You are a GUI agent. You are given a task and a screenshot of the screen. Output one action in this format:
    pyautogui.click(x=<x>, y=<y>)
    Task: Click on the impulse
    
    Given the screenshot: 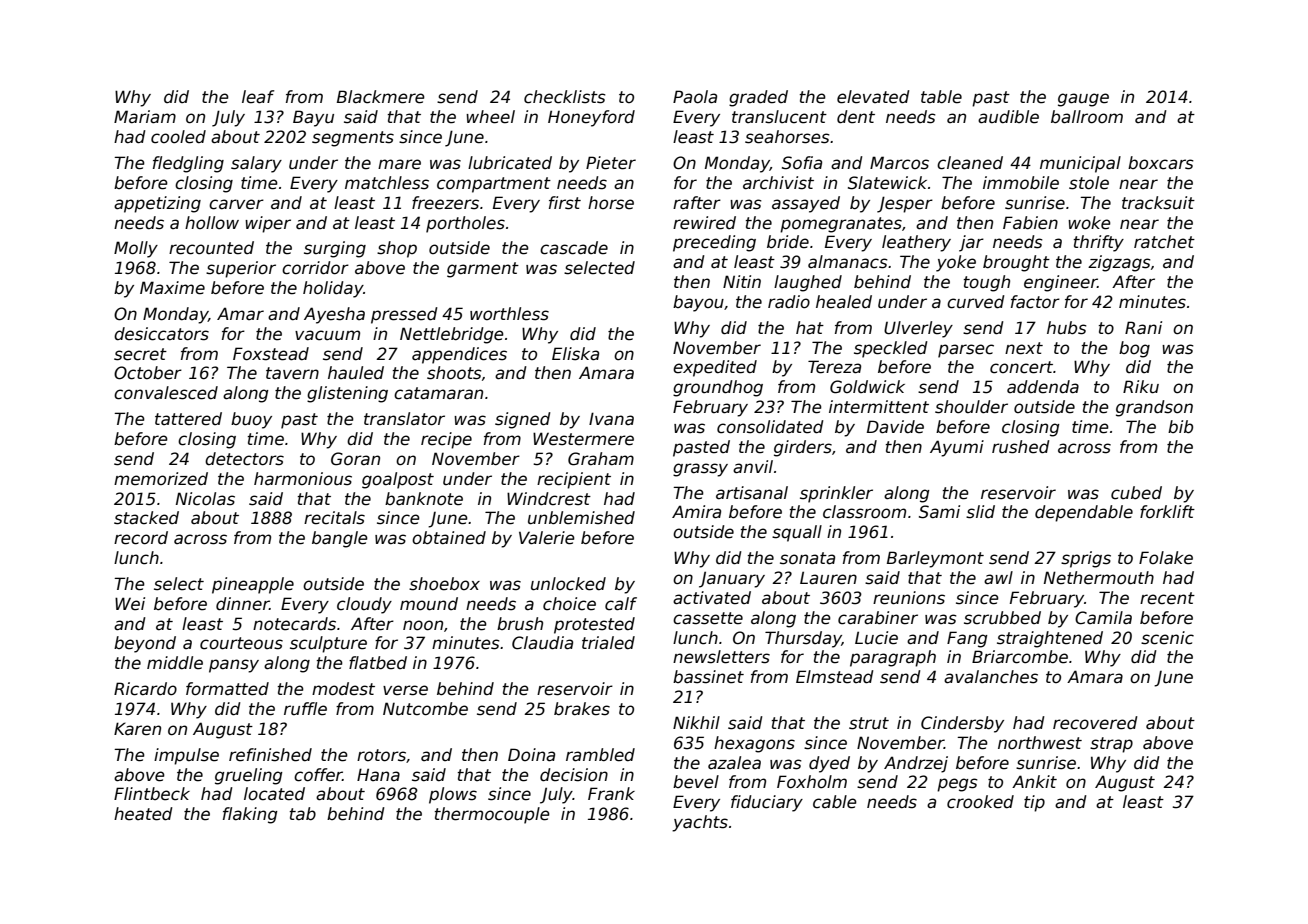 What is the action you would take?
    pyautogui.click(x=186, y=756)
